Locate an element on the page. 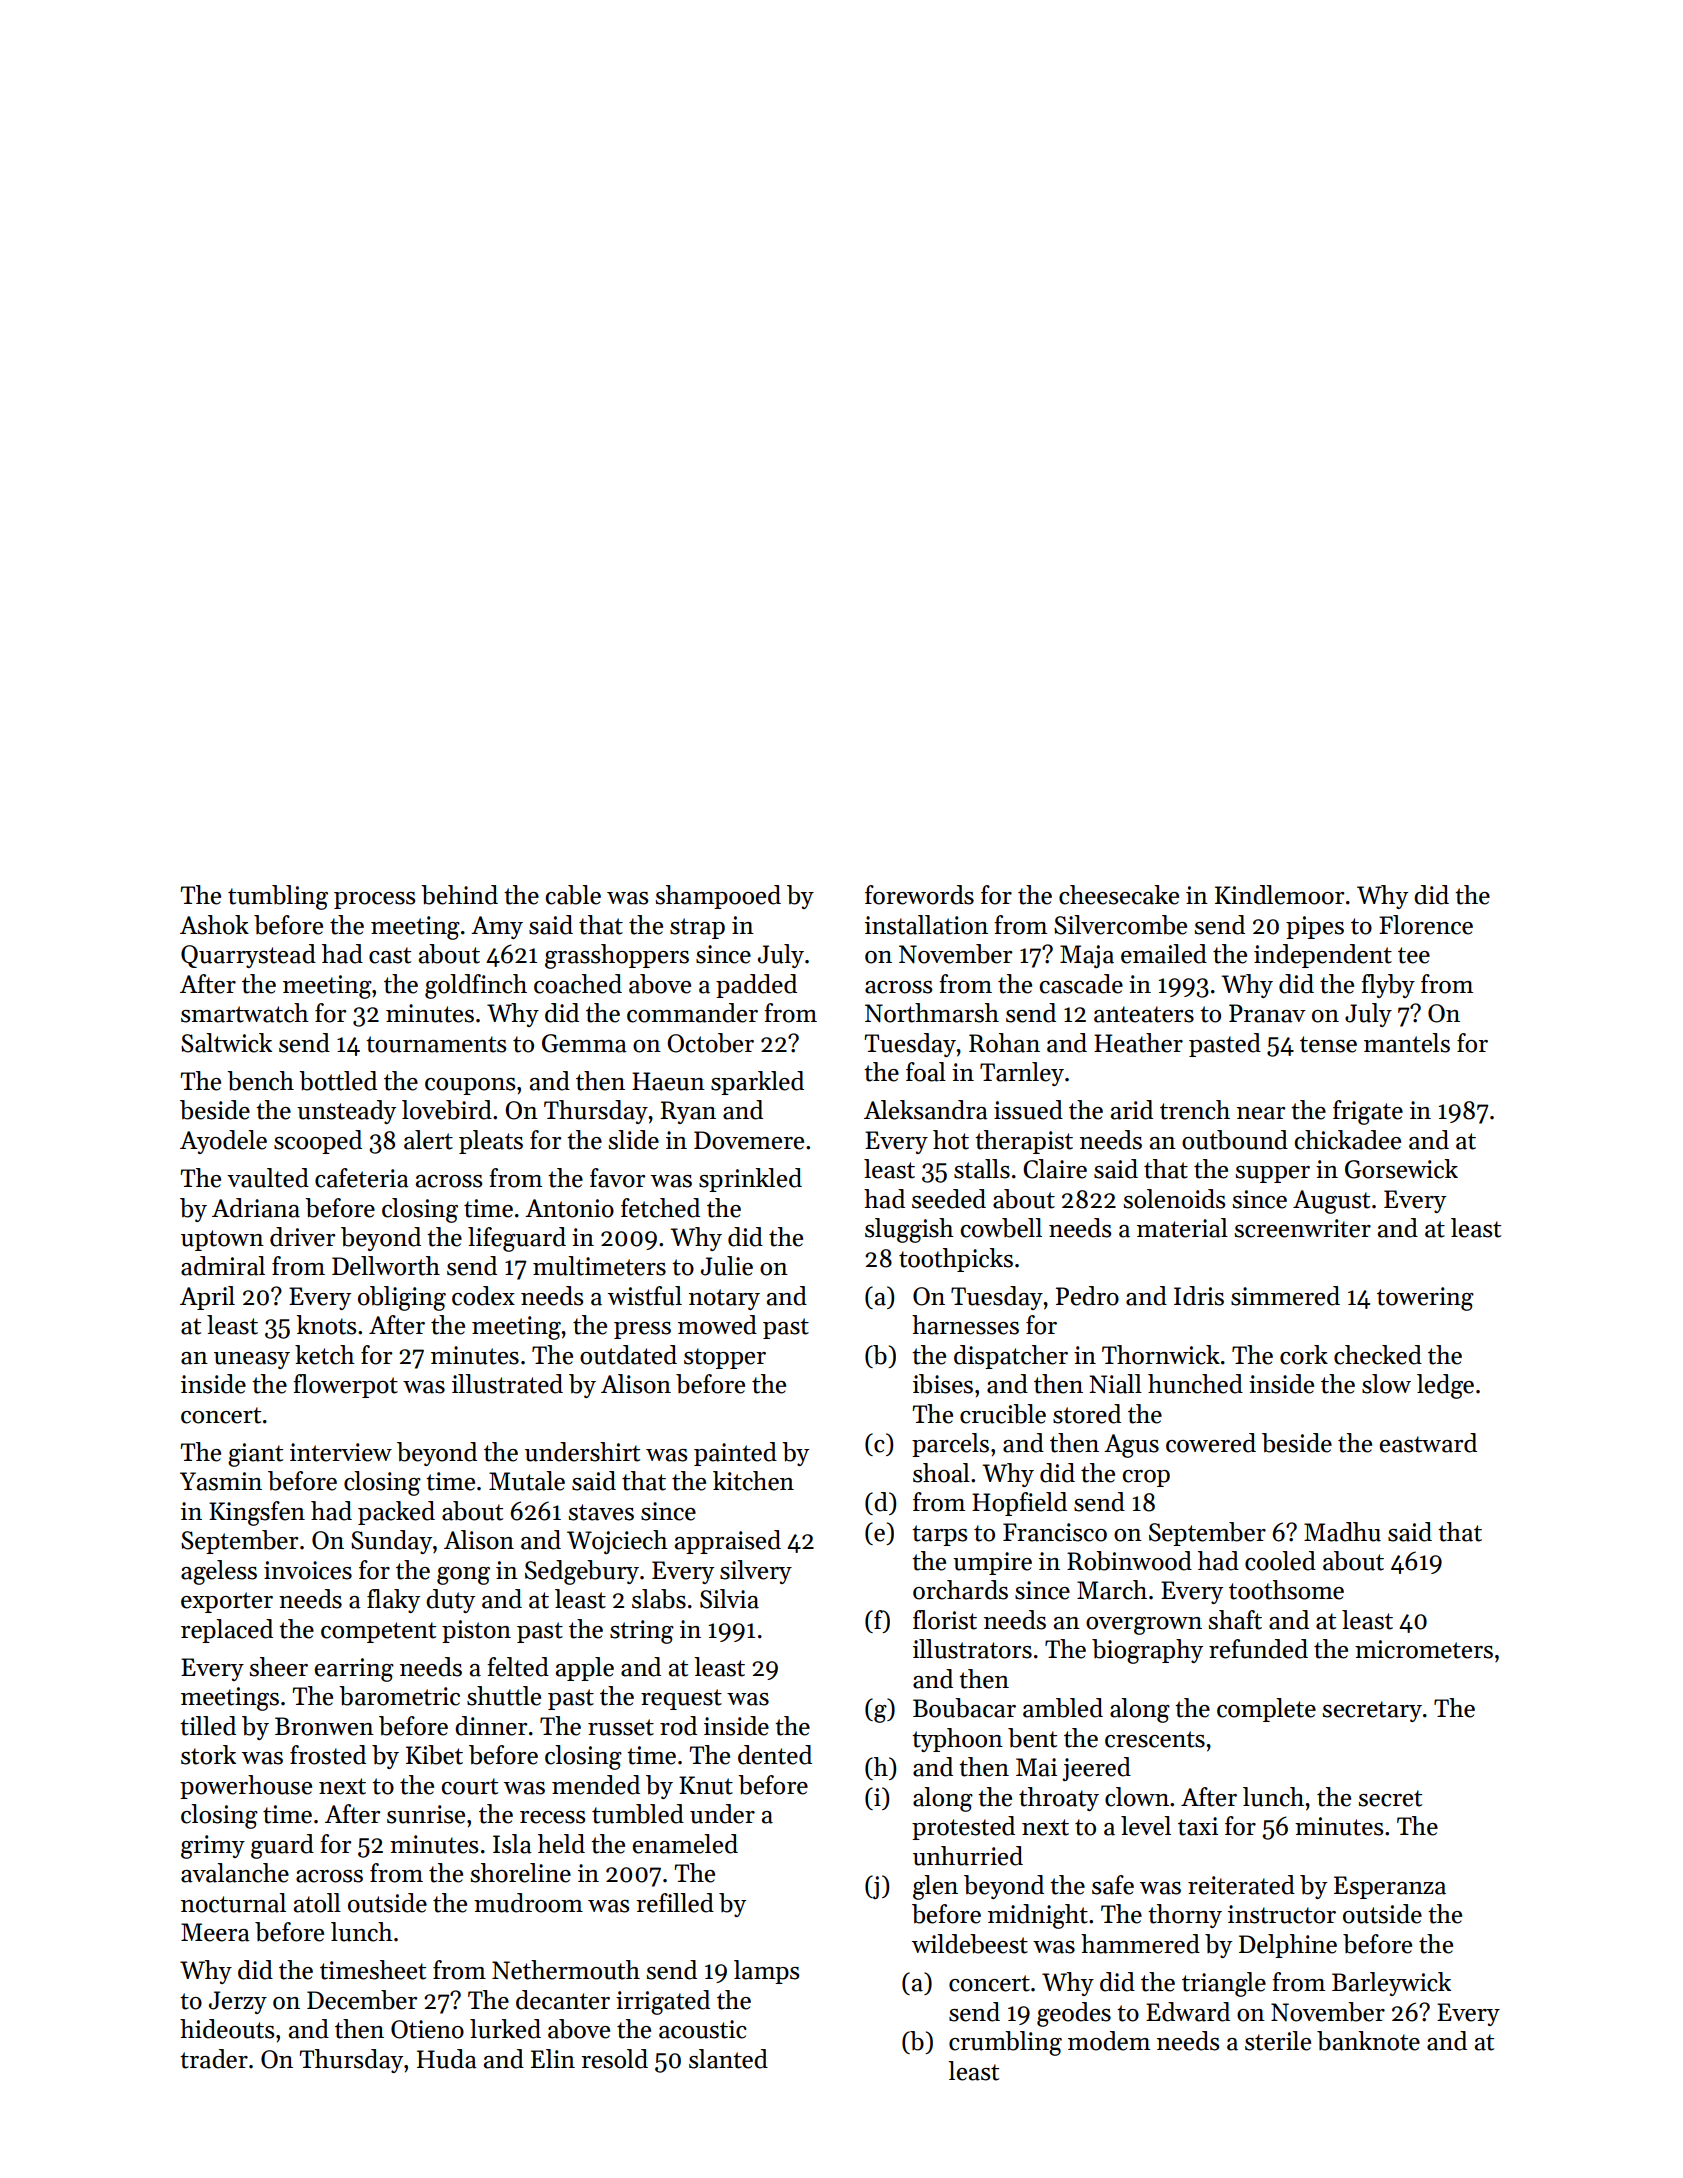 The width and height of the document is (1683, 2178). Florence is located at coordinates (1426, 925).
